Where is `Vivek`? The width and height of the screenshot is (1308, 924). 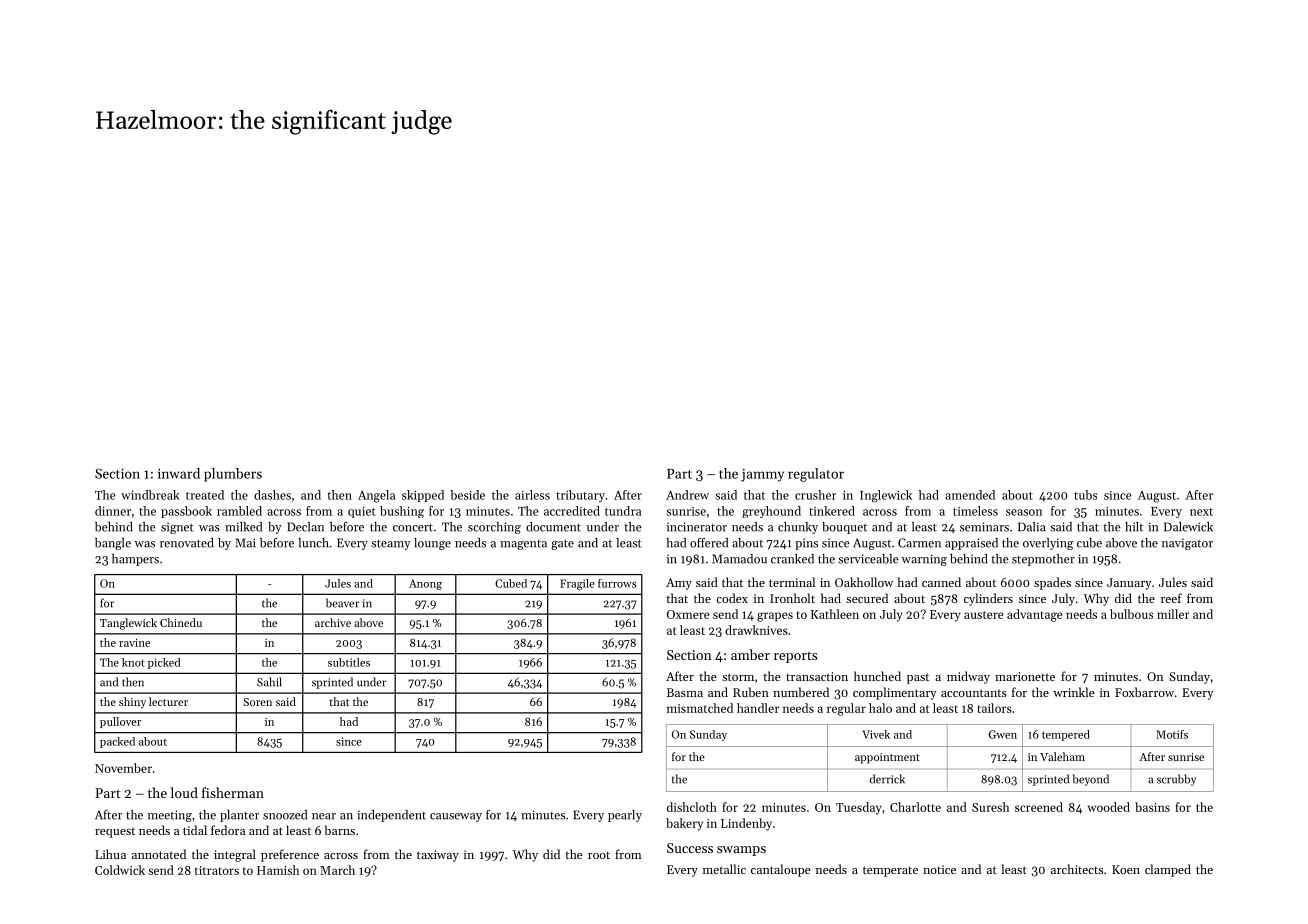 Vivek is located at coordinates (876, 734).
